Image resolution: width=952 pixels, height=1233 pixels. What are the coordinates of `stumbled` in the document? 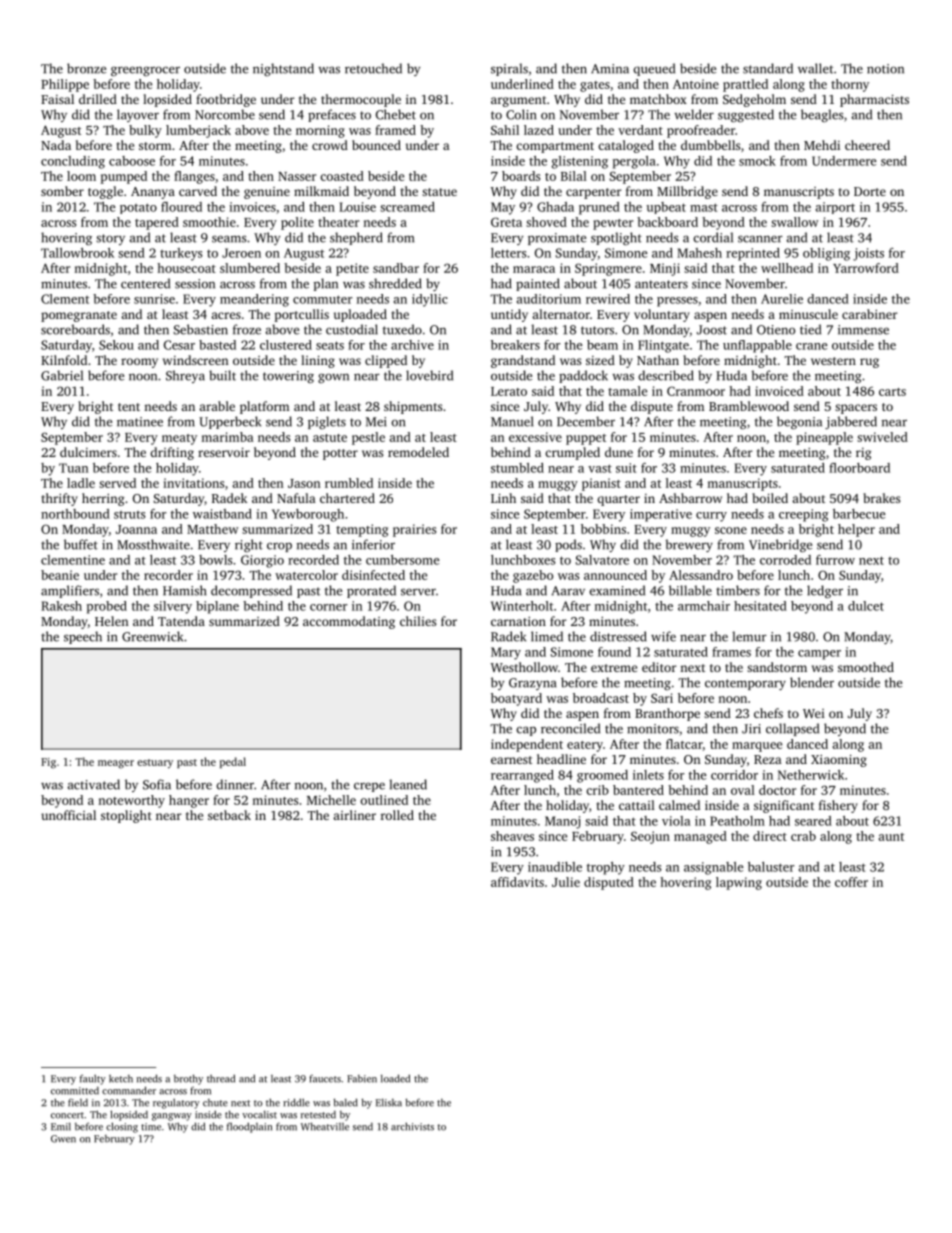 It's located at (517, 468).
